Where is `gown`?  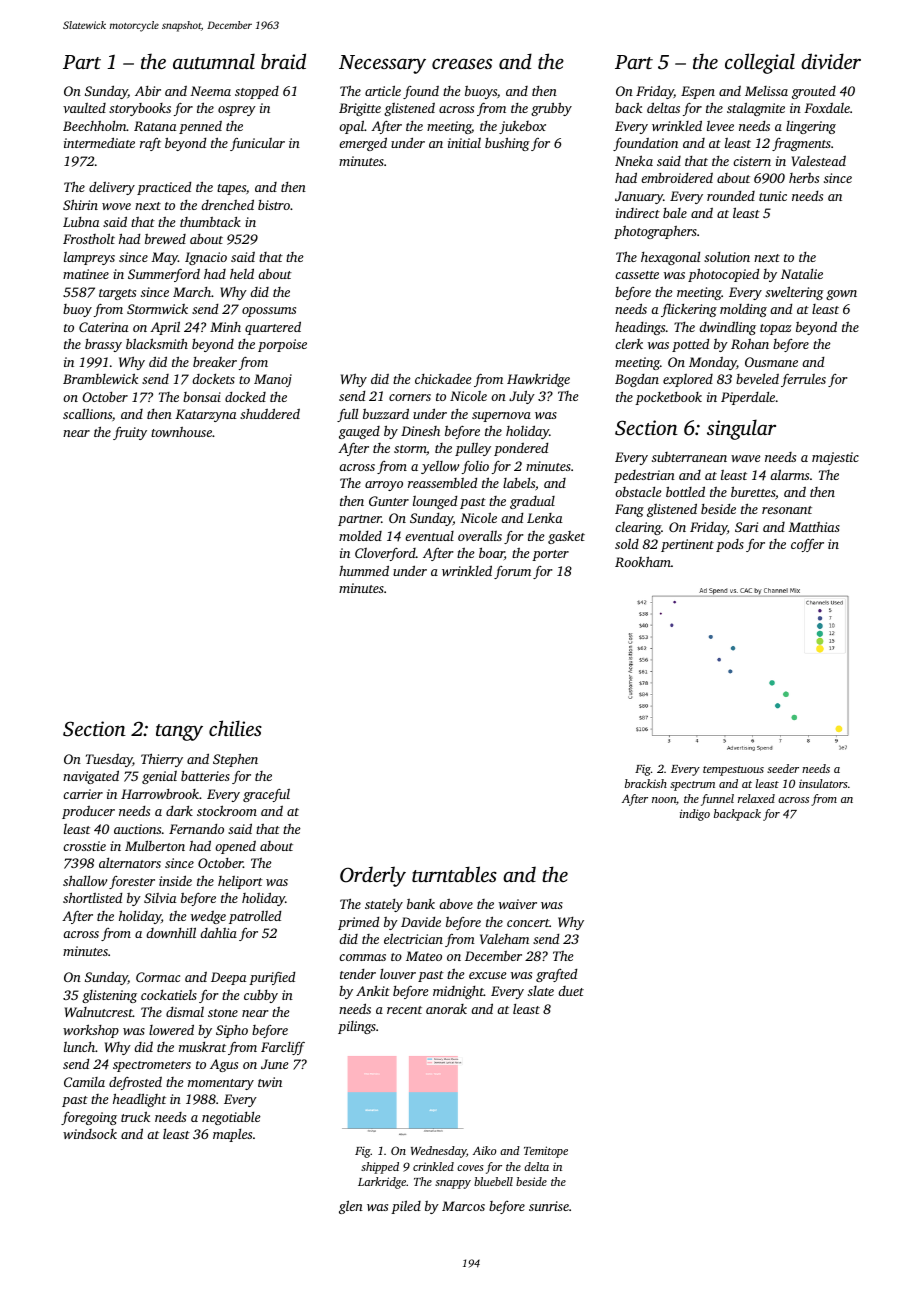 gown is located at coordinates (841, 295).
